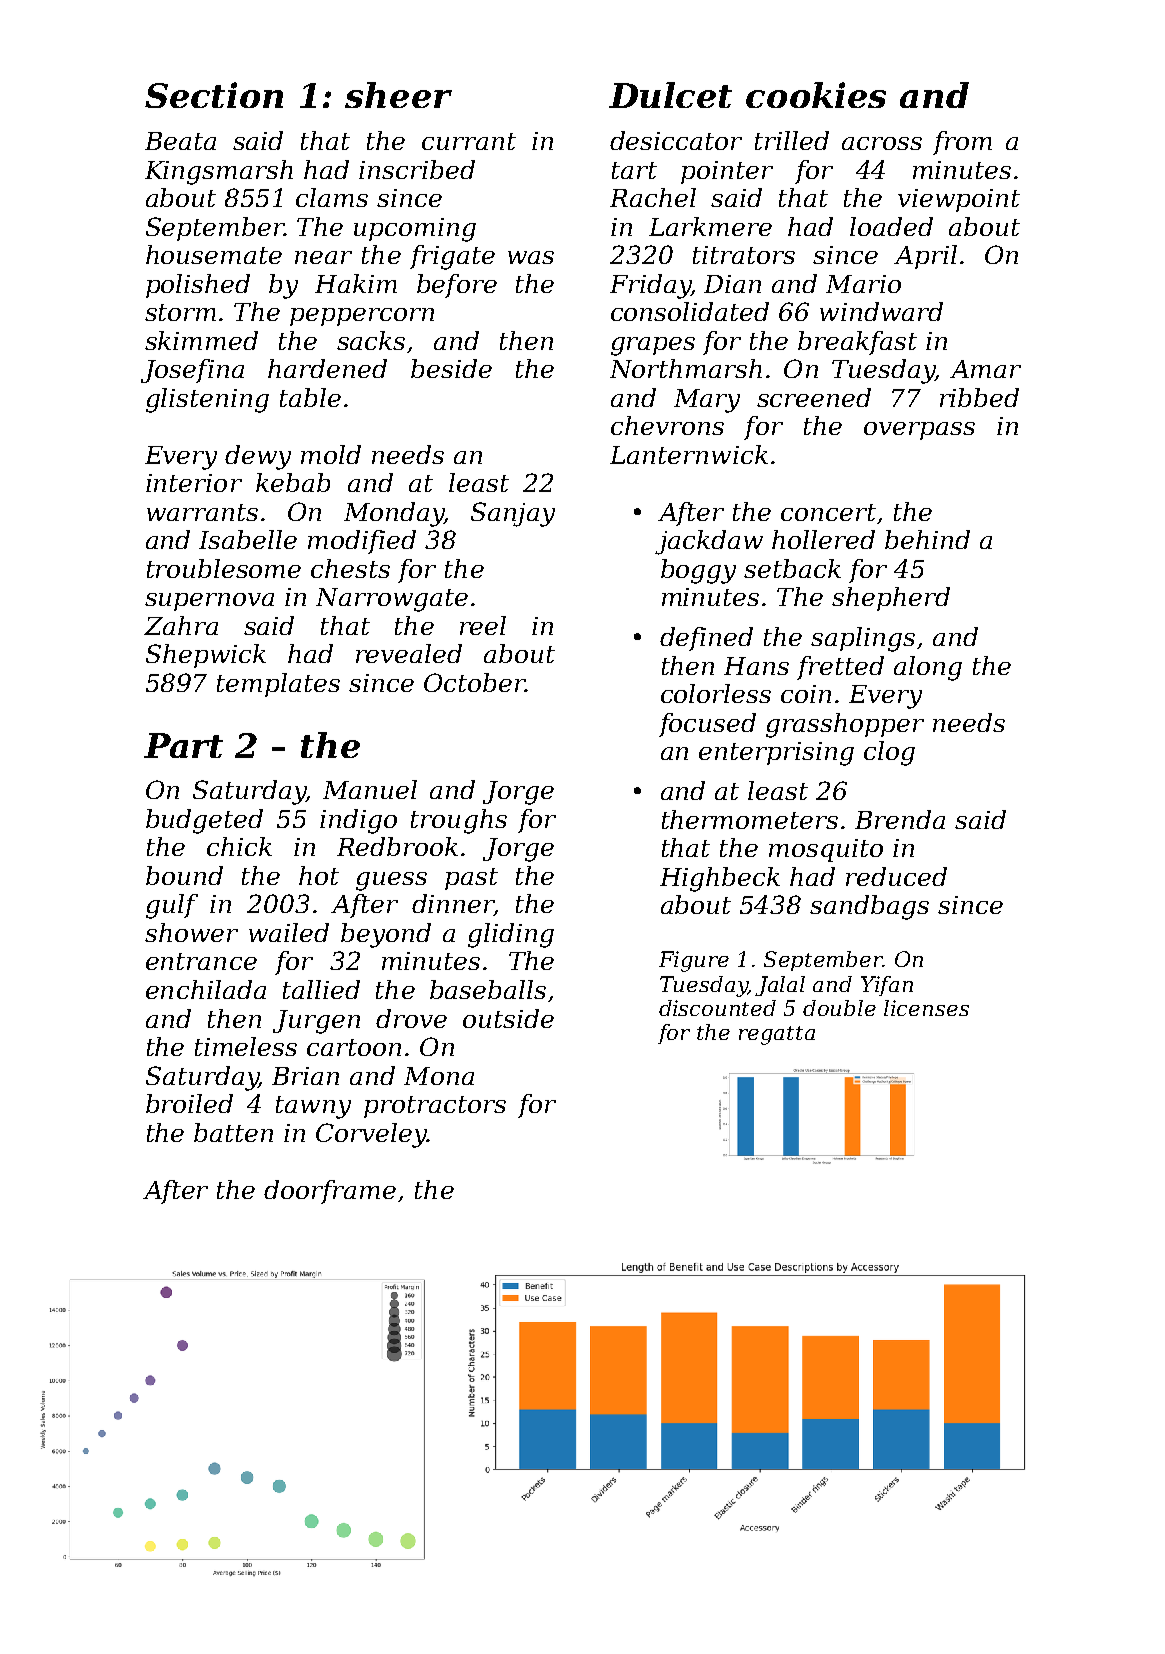 The height and width of the screenshot is (1654, 1165). Describe the element at coordinates (358, 821) in the screenshot. I see `indigo` at that location.
